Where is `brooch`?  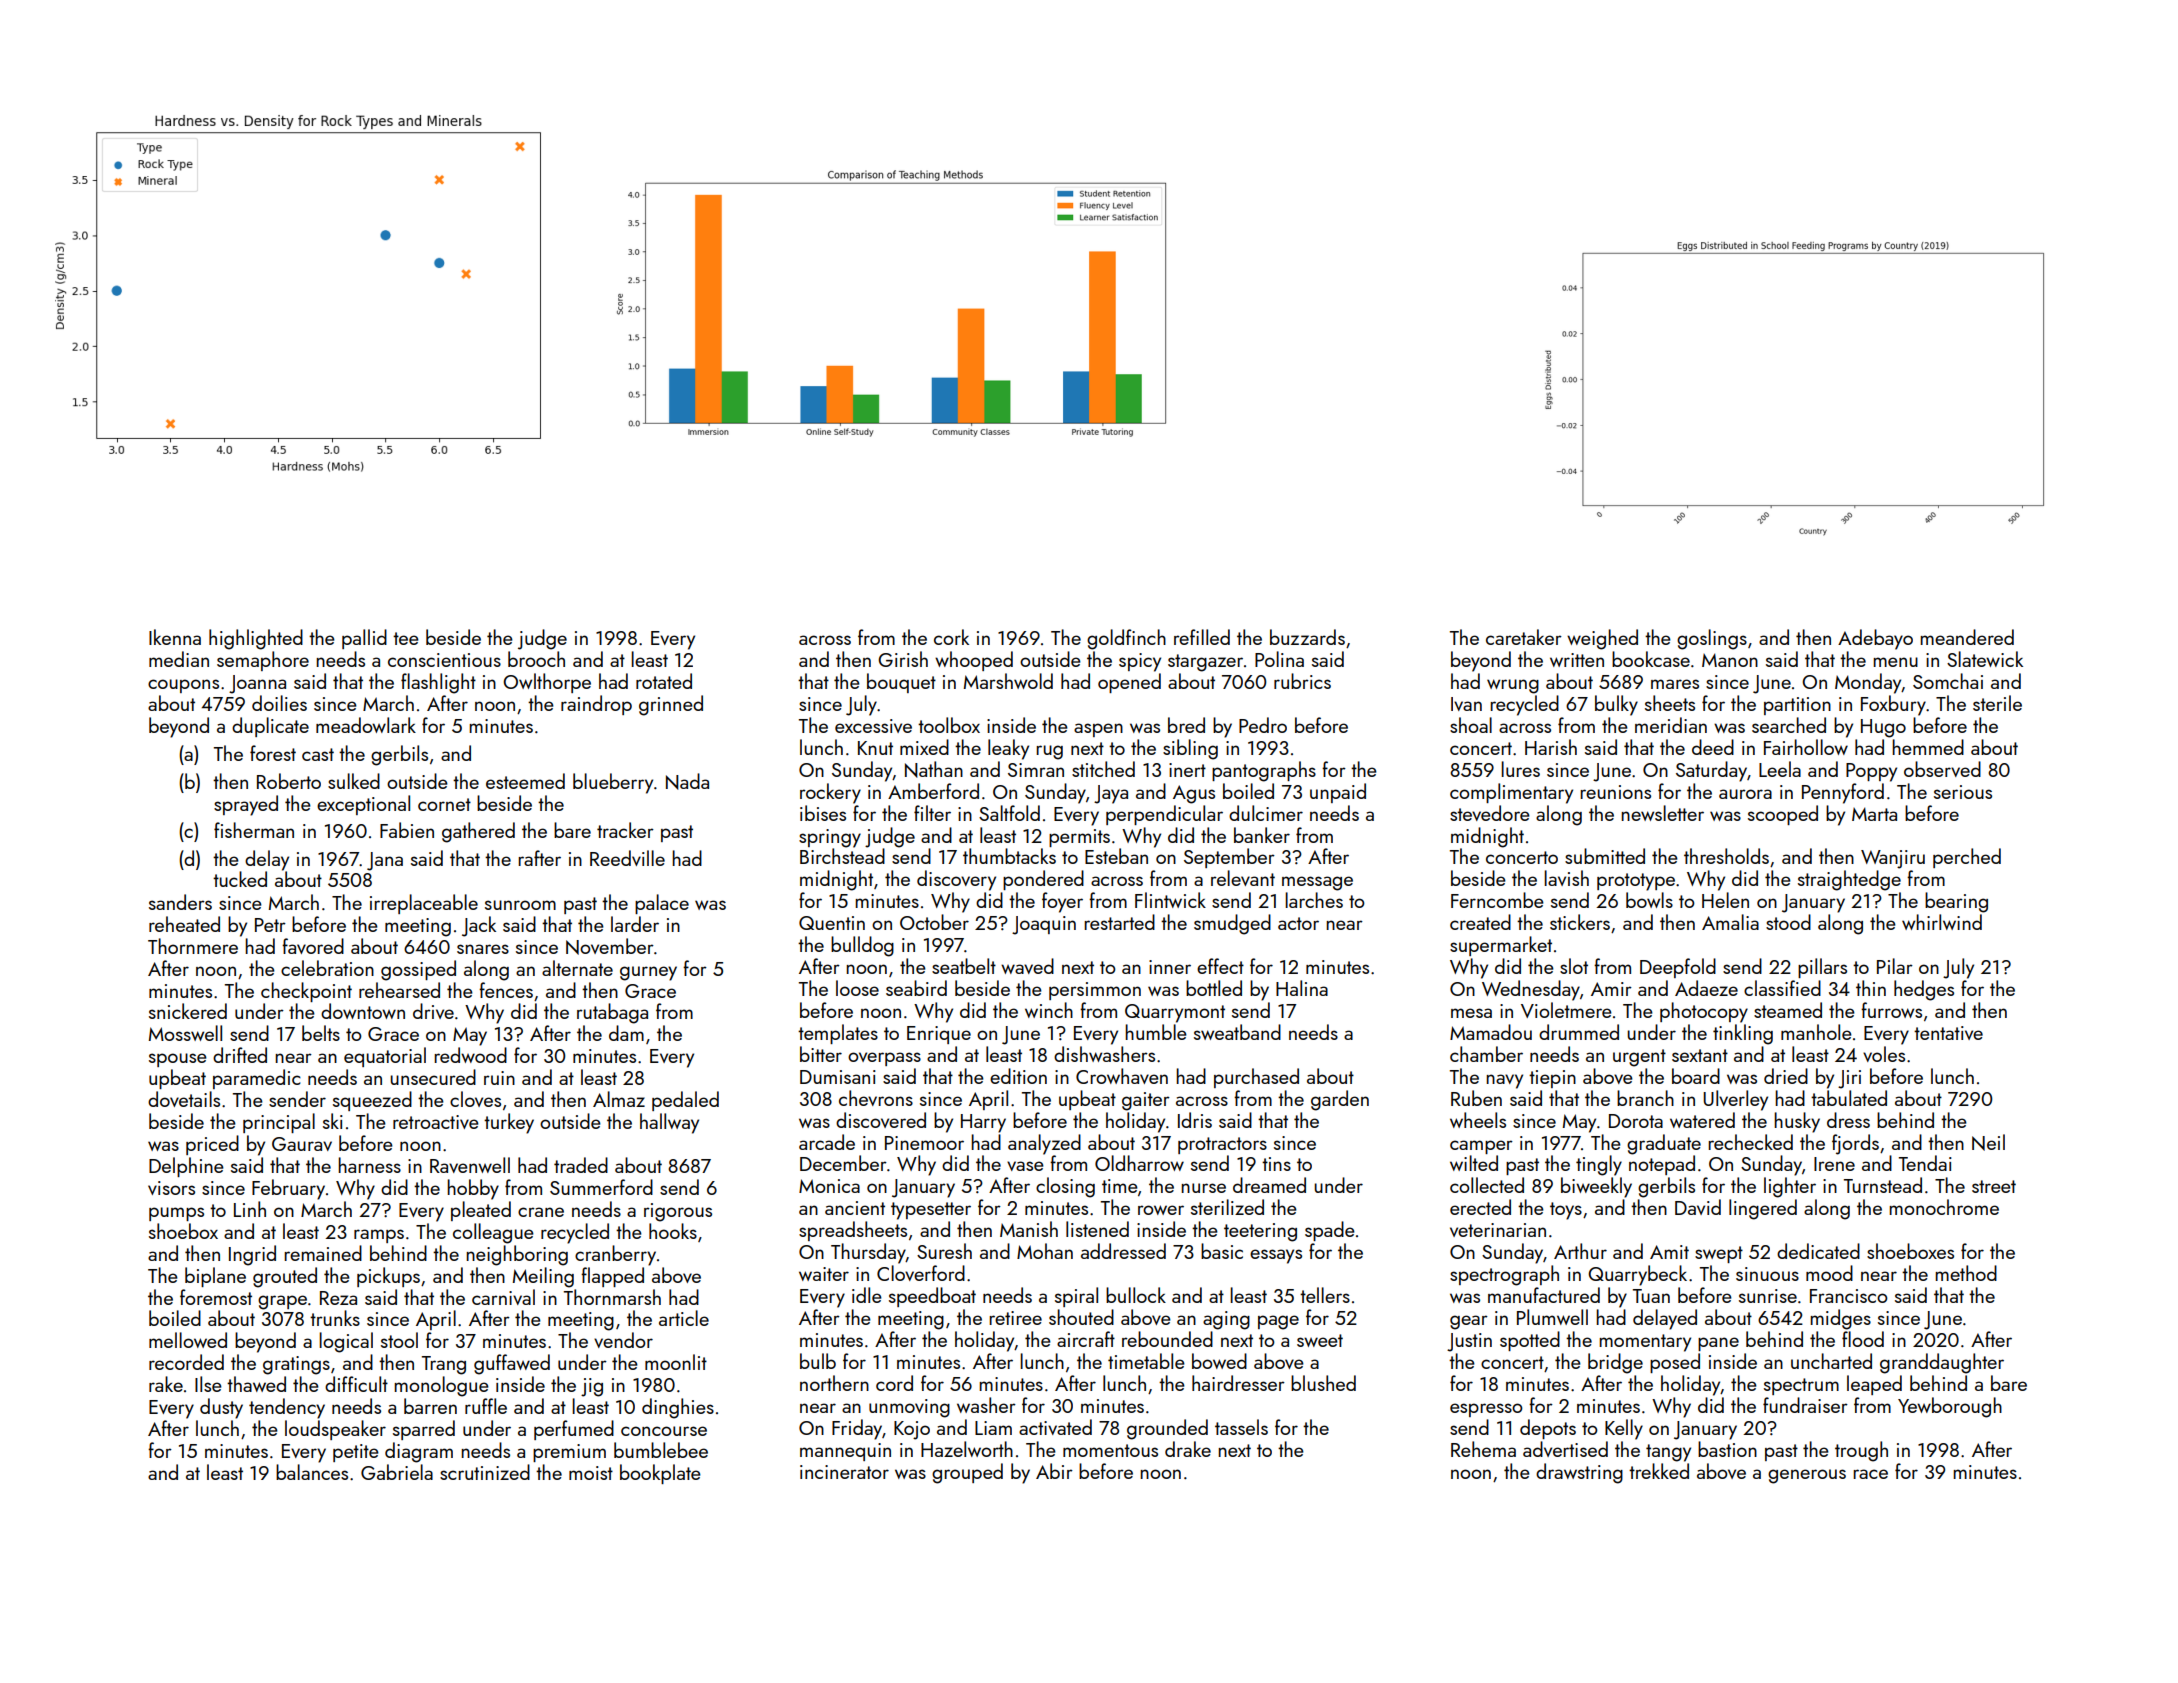
brooch is located at coordinates (536, 659).
